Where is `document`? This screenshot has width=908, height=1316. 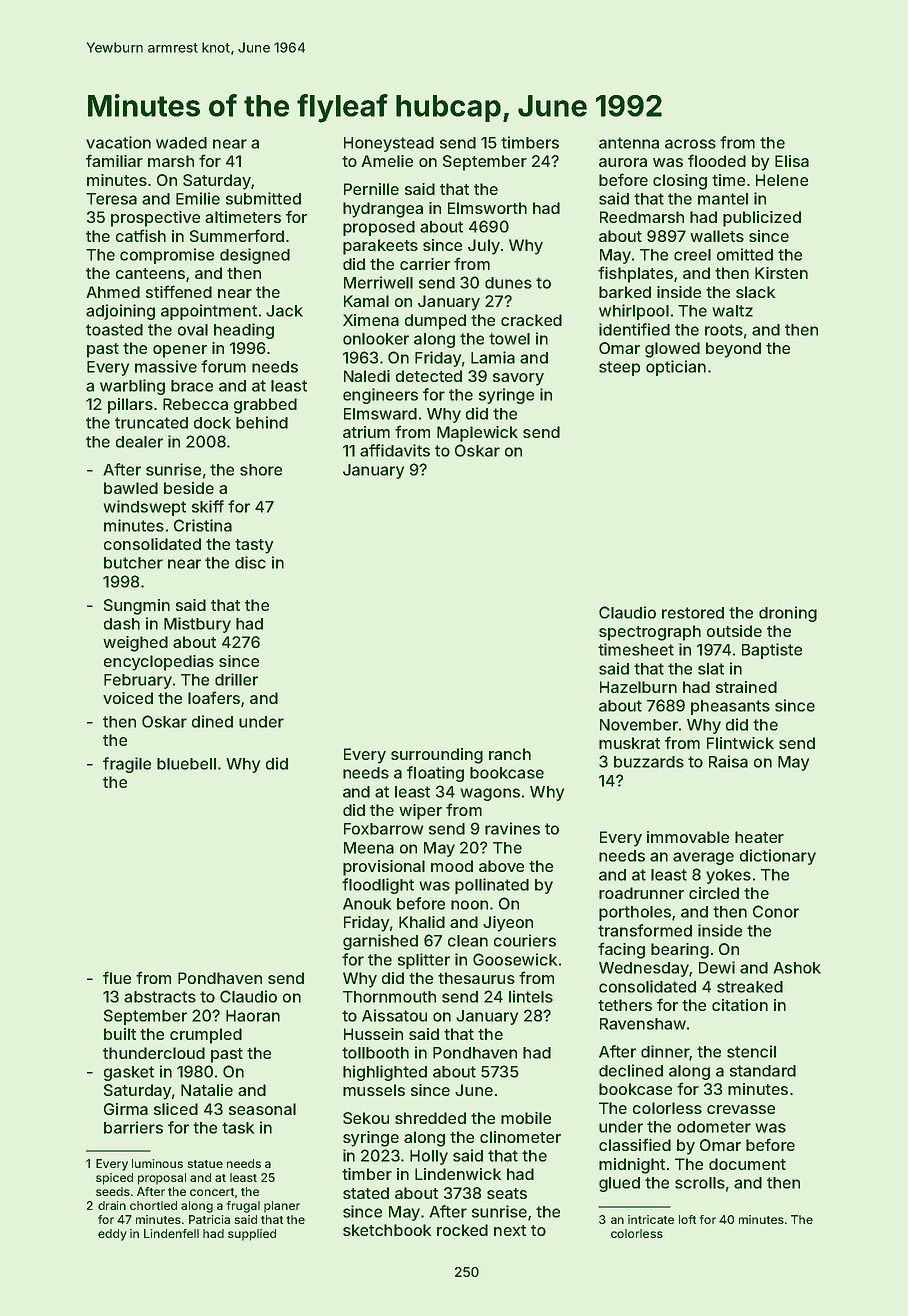
document is located at coordinates (747, 1164).
